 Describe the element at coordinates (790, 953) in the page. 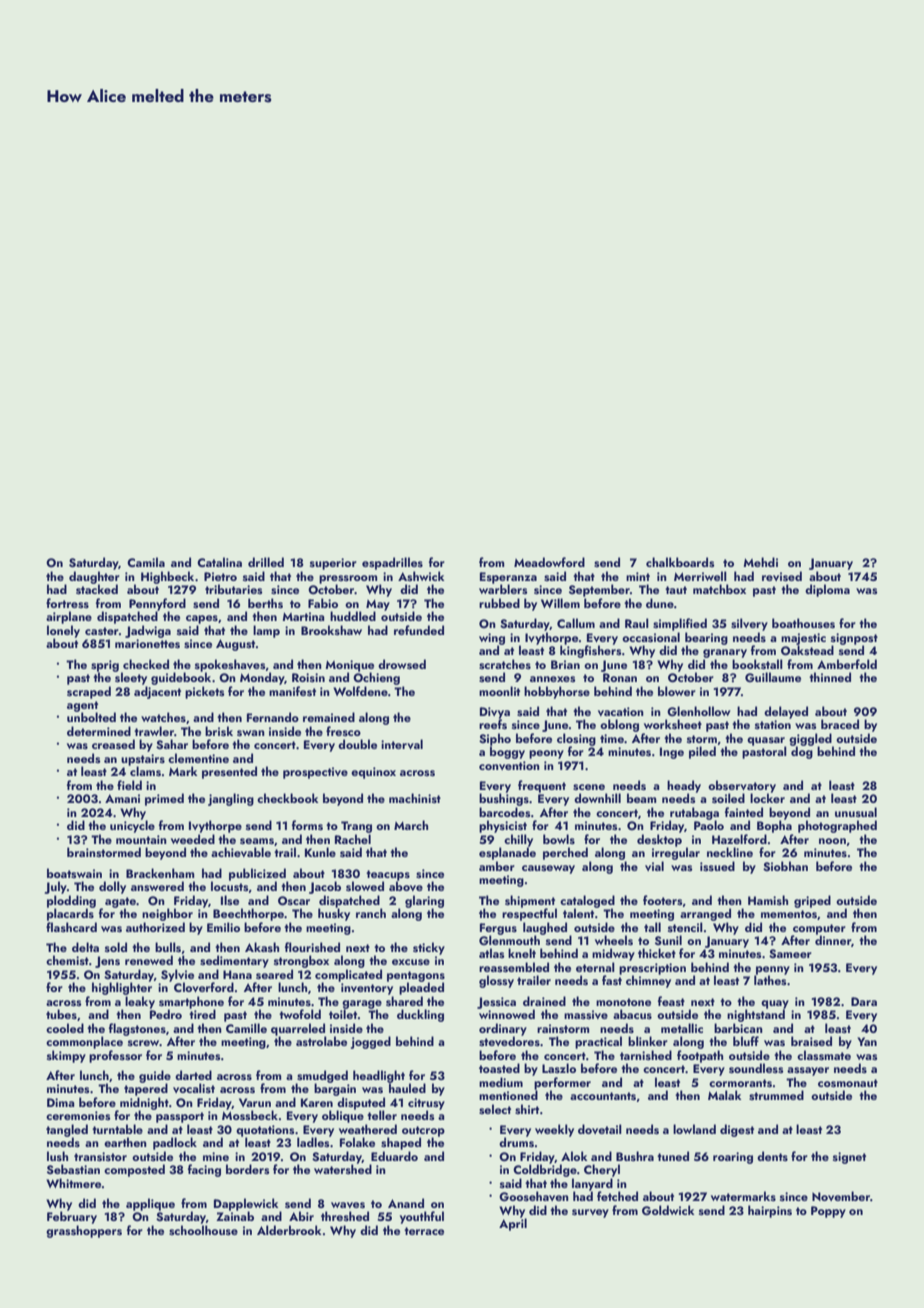

I see `Sameer` at that location.
